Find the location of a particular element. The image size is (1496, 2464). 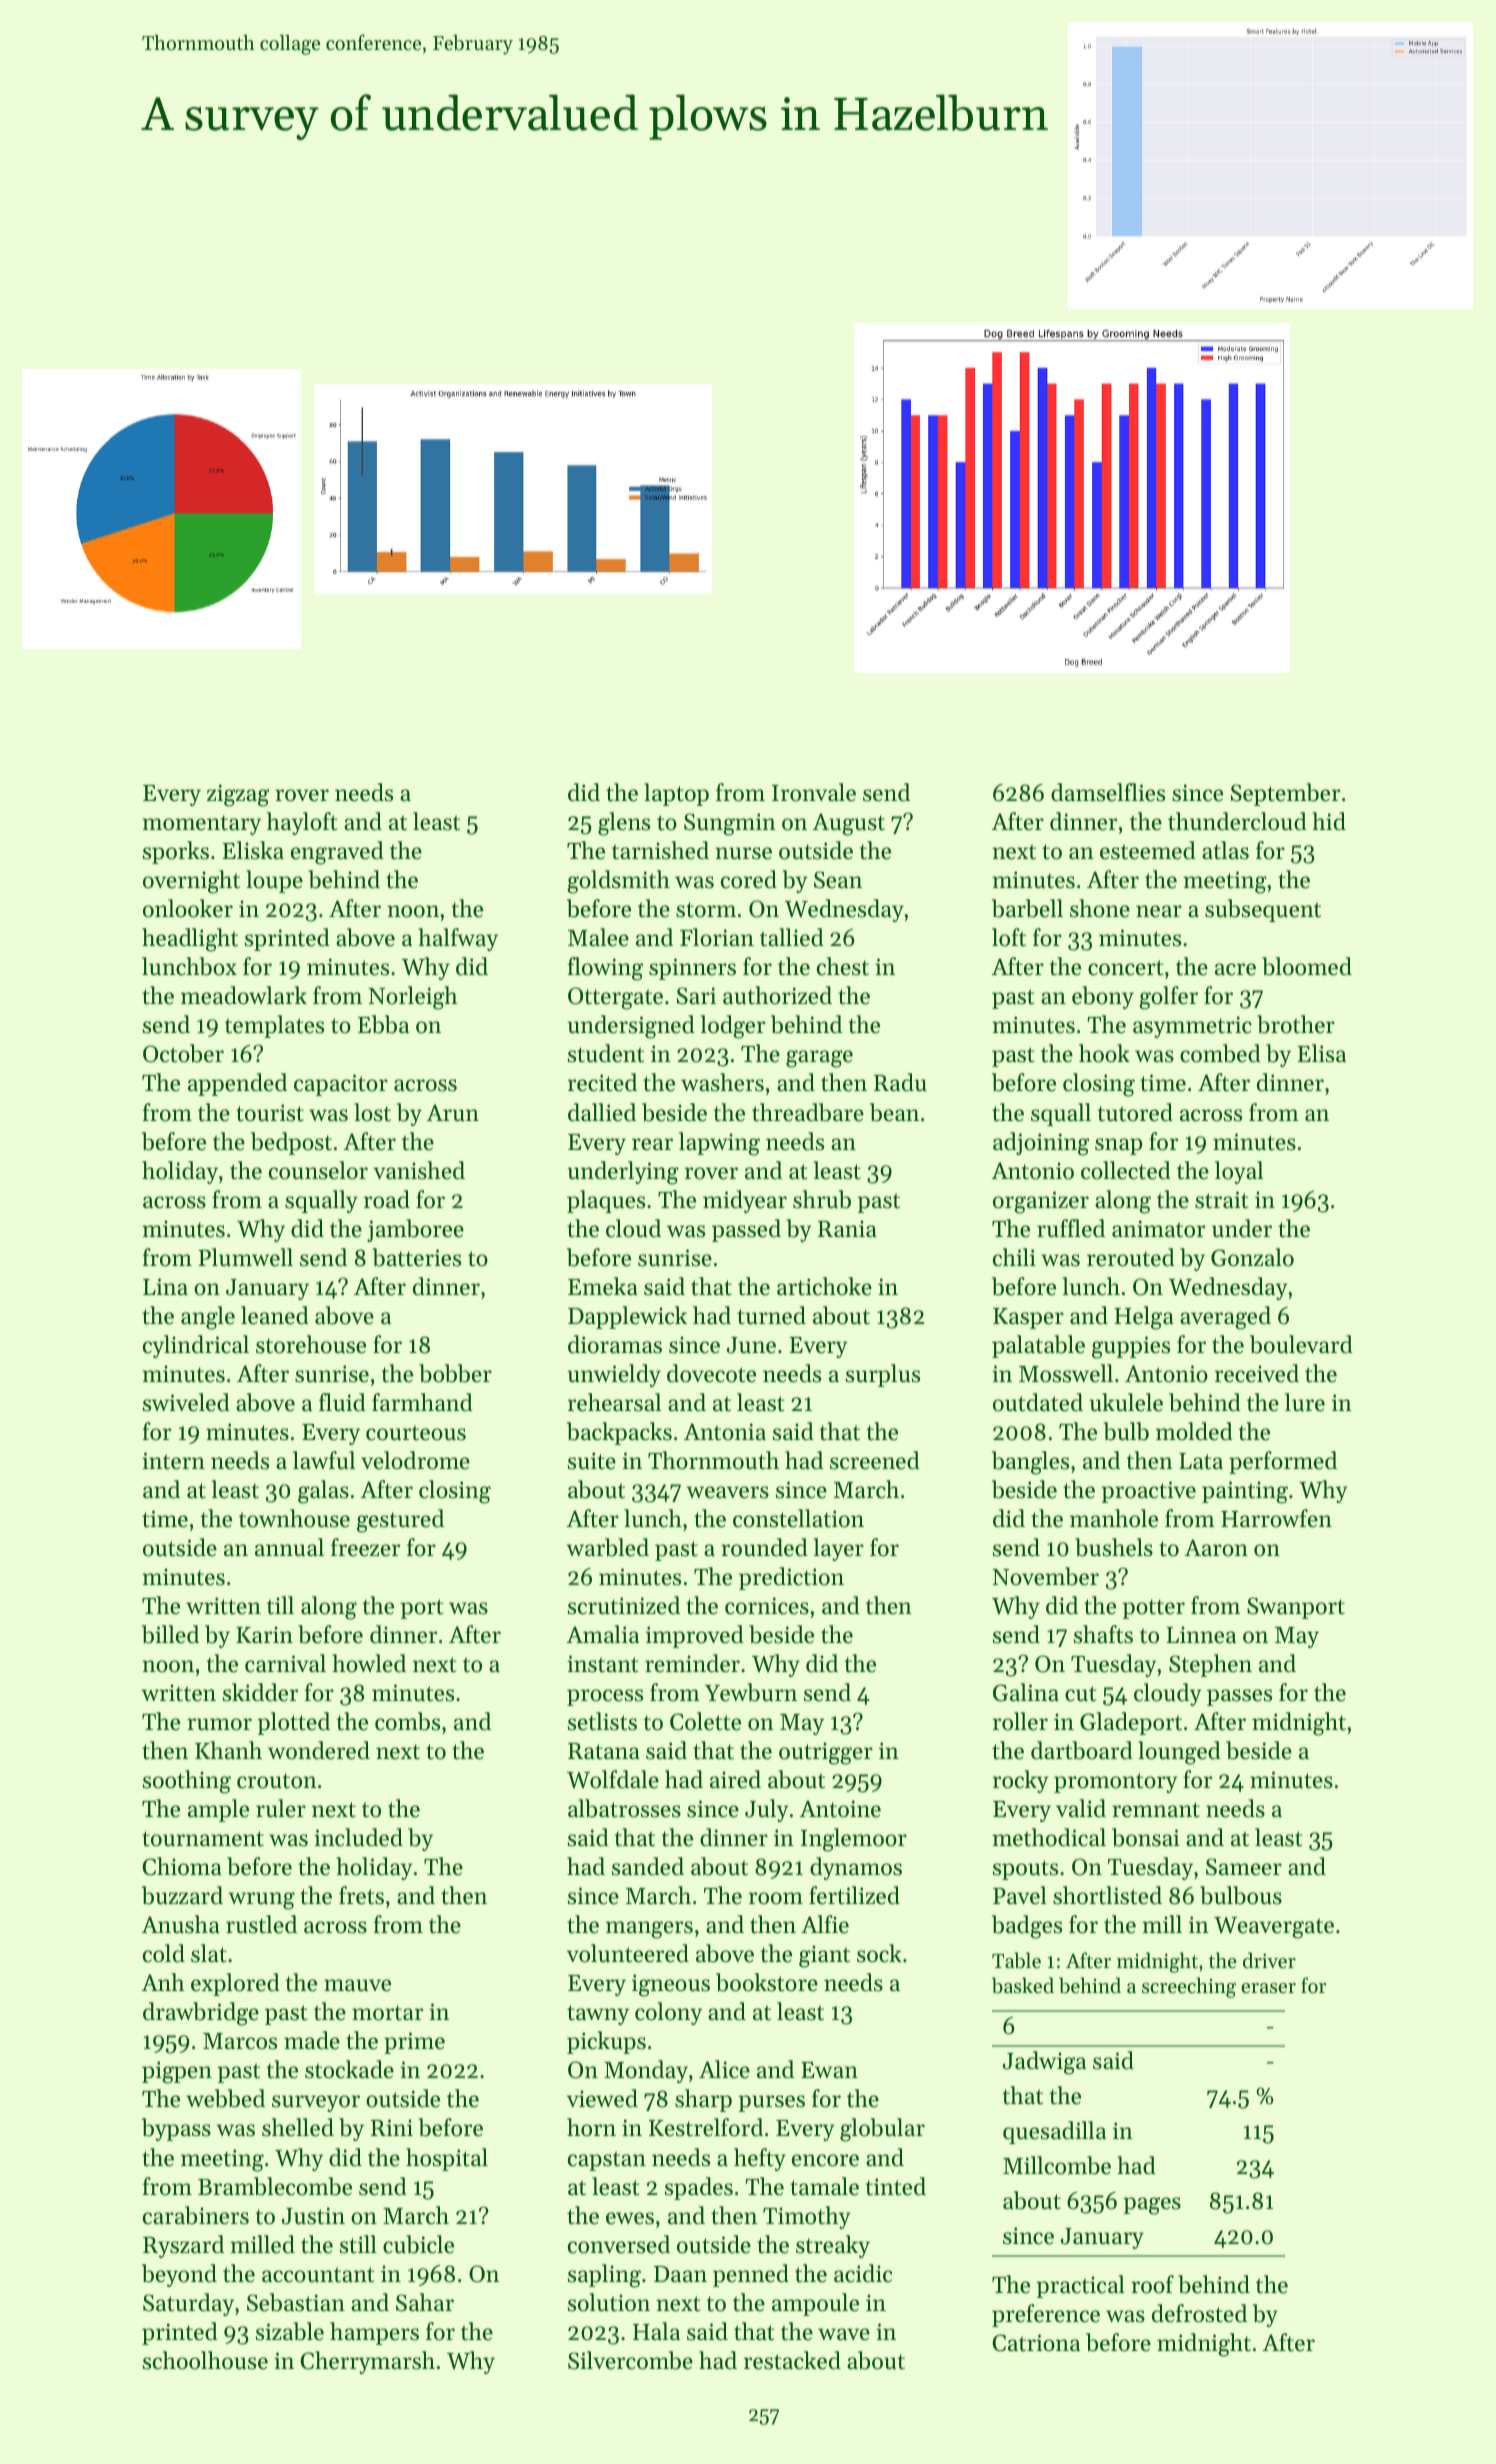

hook is located at coordinates (1104, 1053).
